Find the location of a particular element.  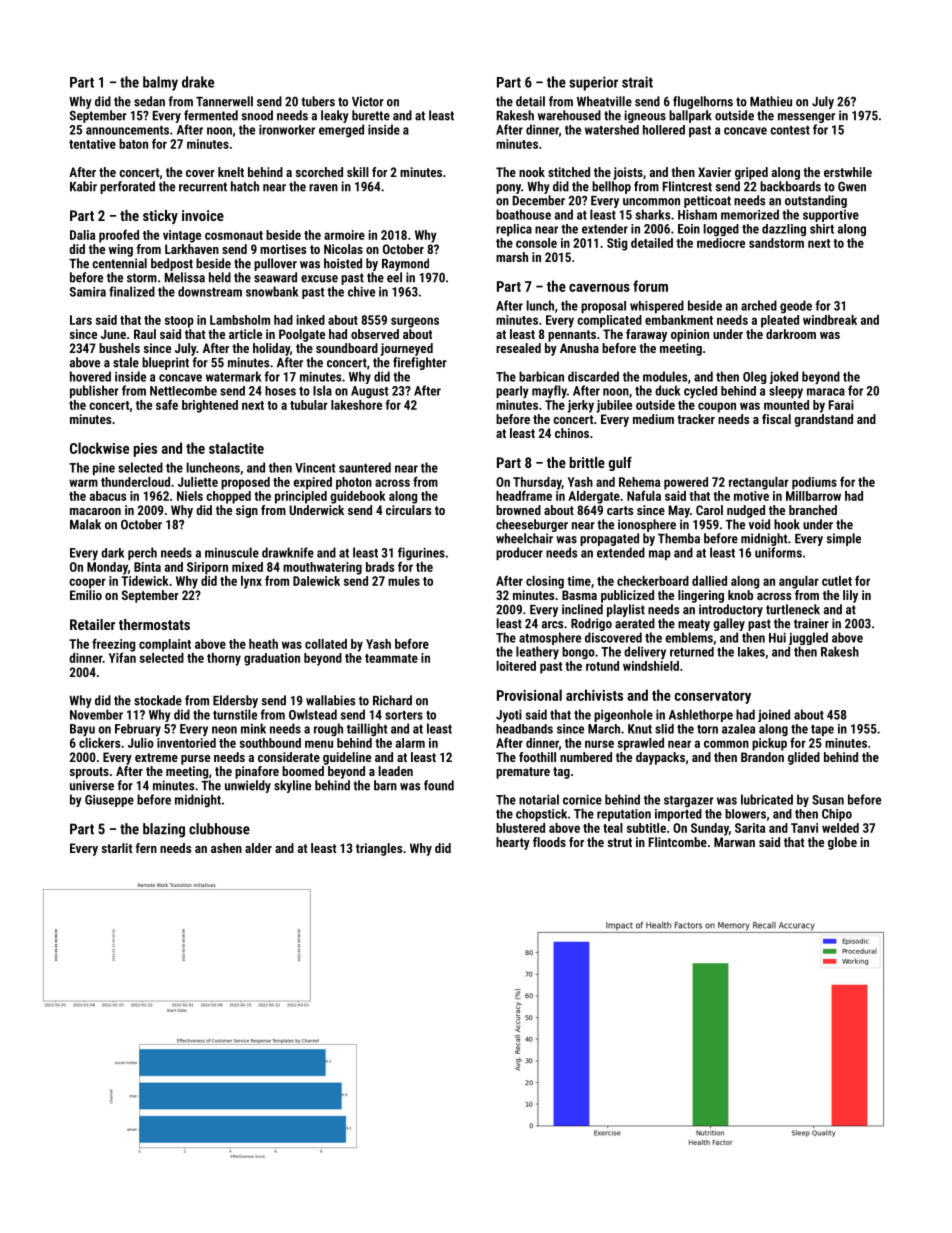

hoisted is located at coordinates (343, 263).
